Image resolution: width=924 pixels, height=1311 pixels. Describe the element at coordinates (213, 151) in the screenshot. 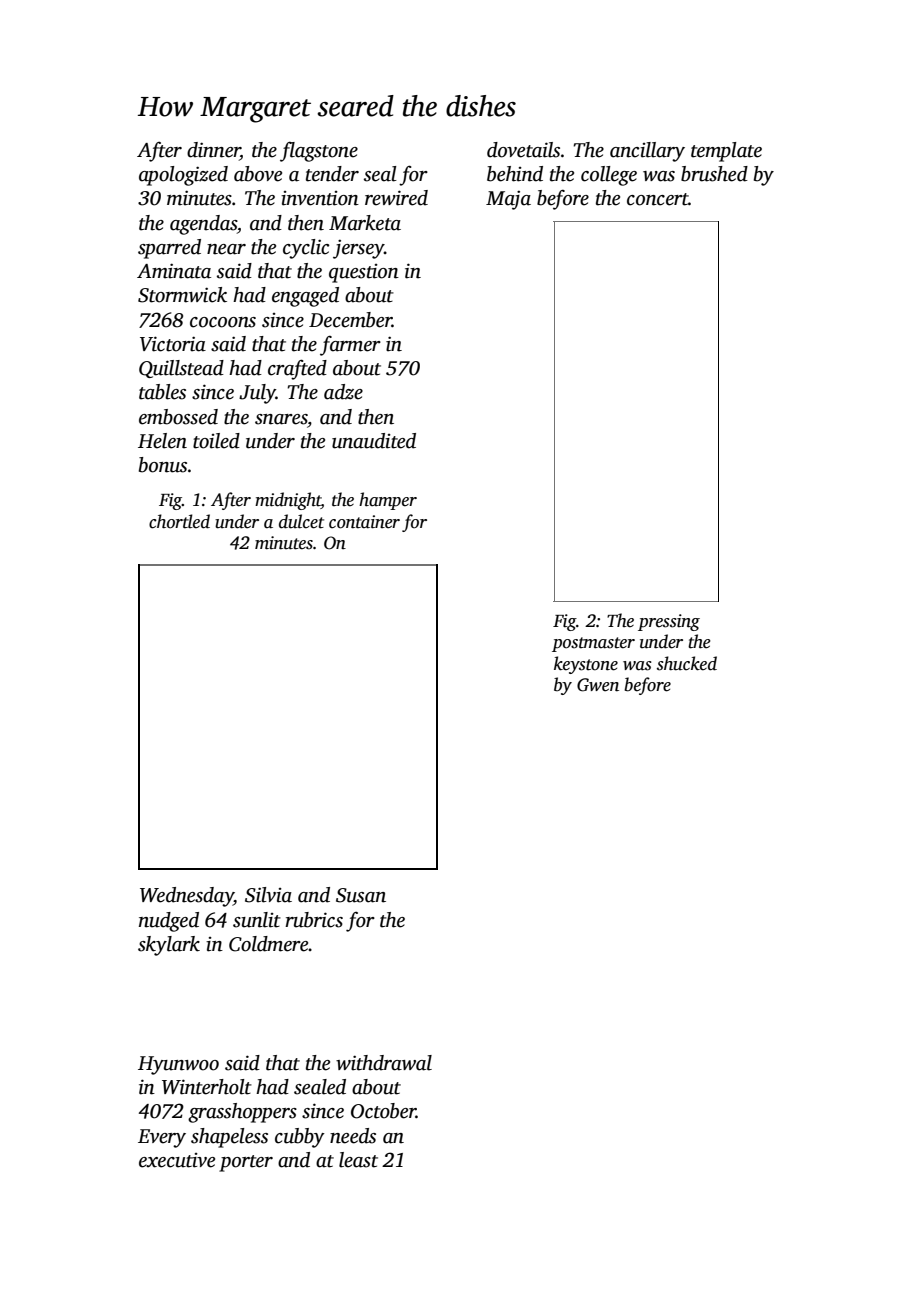

I see `dinner` at that location.
